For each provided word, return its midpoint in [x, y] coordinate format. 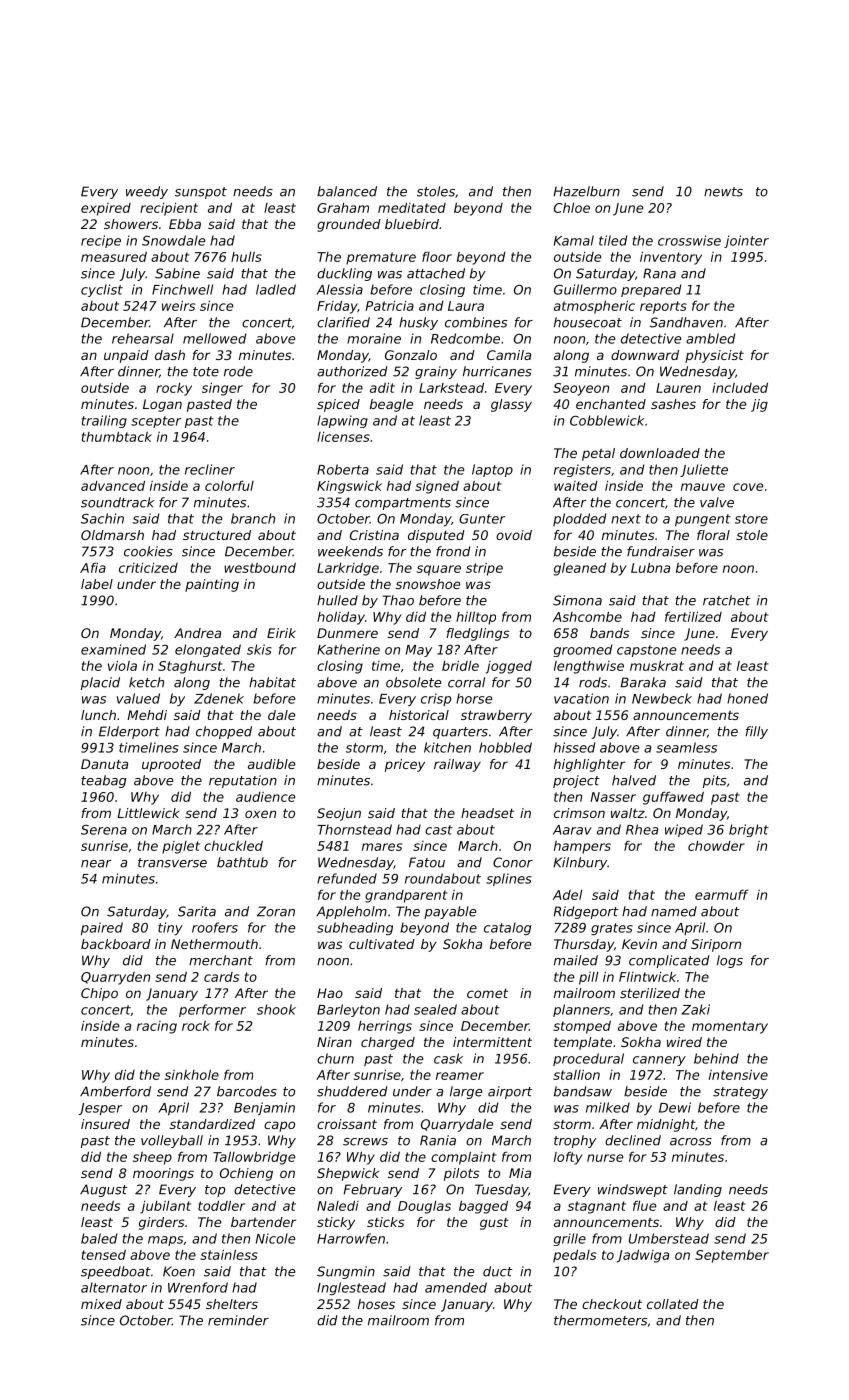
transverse [172, 863]
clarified [343, 322]
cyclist [102, 290]
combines [476, 322]
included [740, 387]
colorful [229, 485]
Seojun [339, 814]
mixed [101, 1304]
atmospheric [594, 307]
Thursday [584, 945]
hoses [376, 1304]
